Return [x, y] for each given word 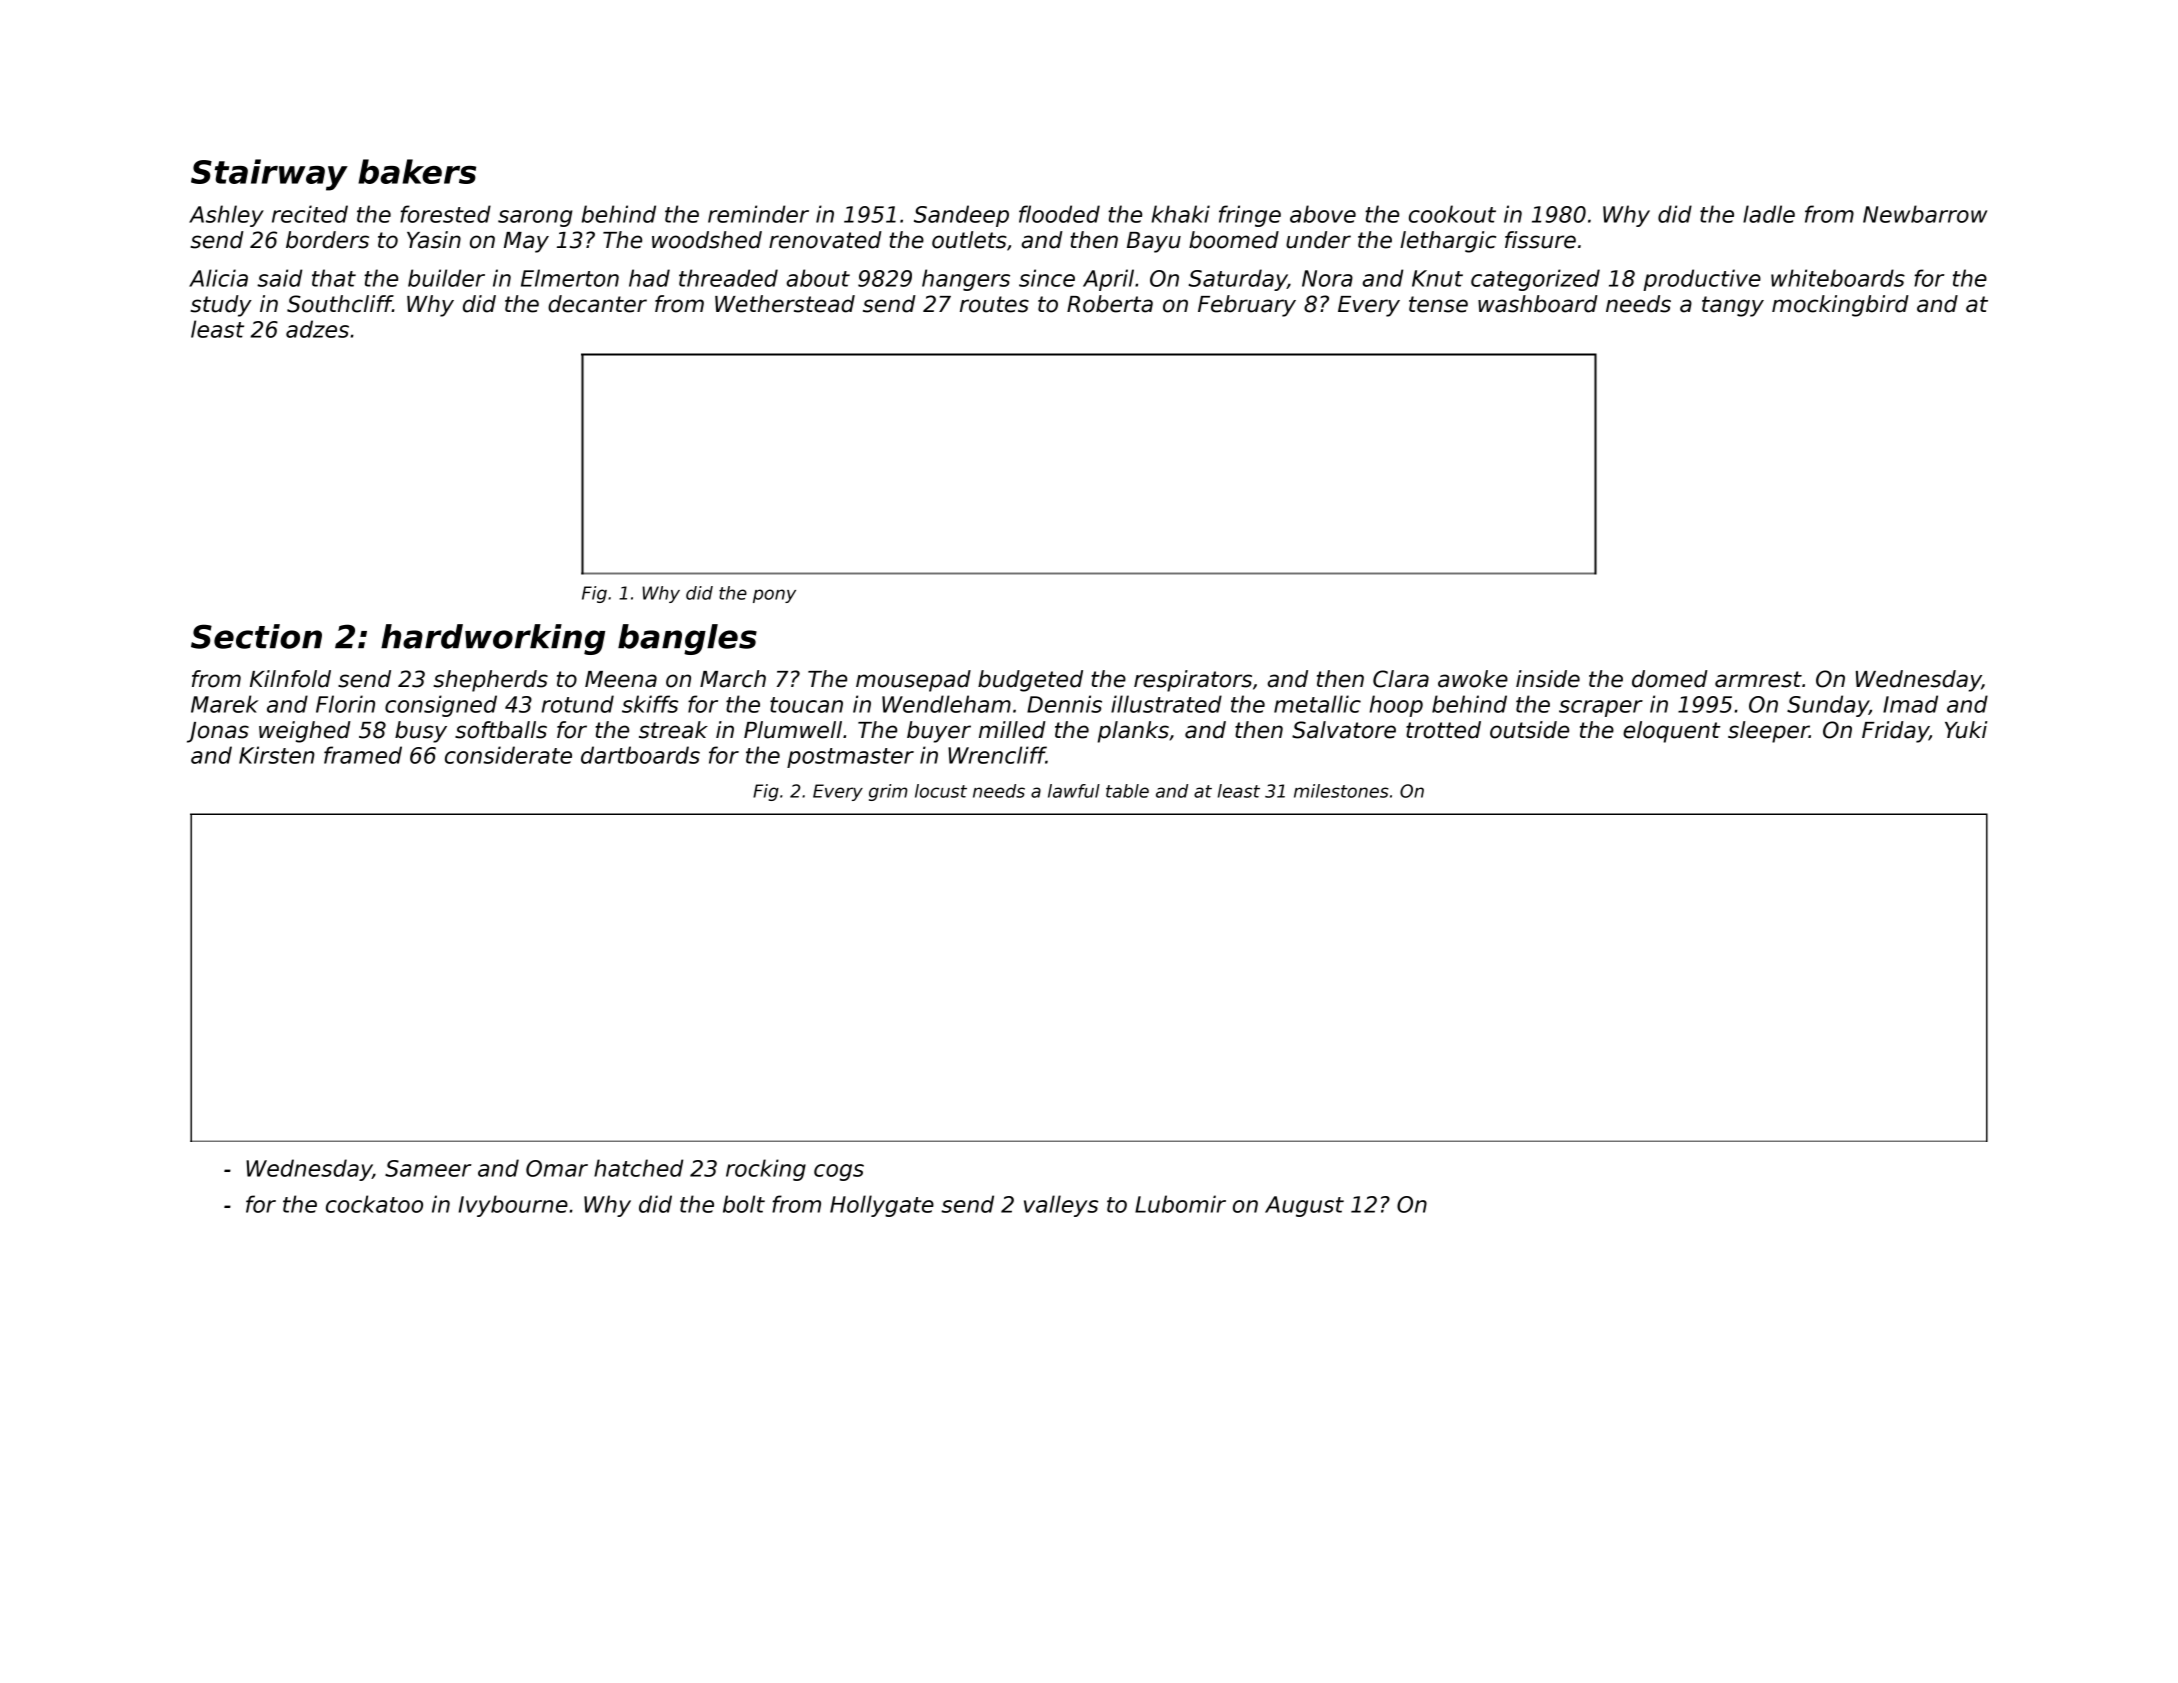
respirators [1193, 681]
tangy [1733, 306]
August [1304, 1206]
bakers [417, 171]
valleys [1061, 1206]
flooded [1059, 214]
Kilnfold [290, 679]
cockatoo [374, 1204]
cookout [1452, 214]
